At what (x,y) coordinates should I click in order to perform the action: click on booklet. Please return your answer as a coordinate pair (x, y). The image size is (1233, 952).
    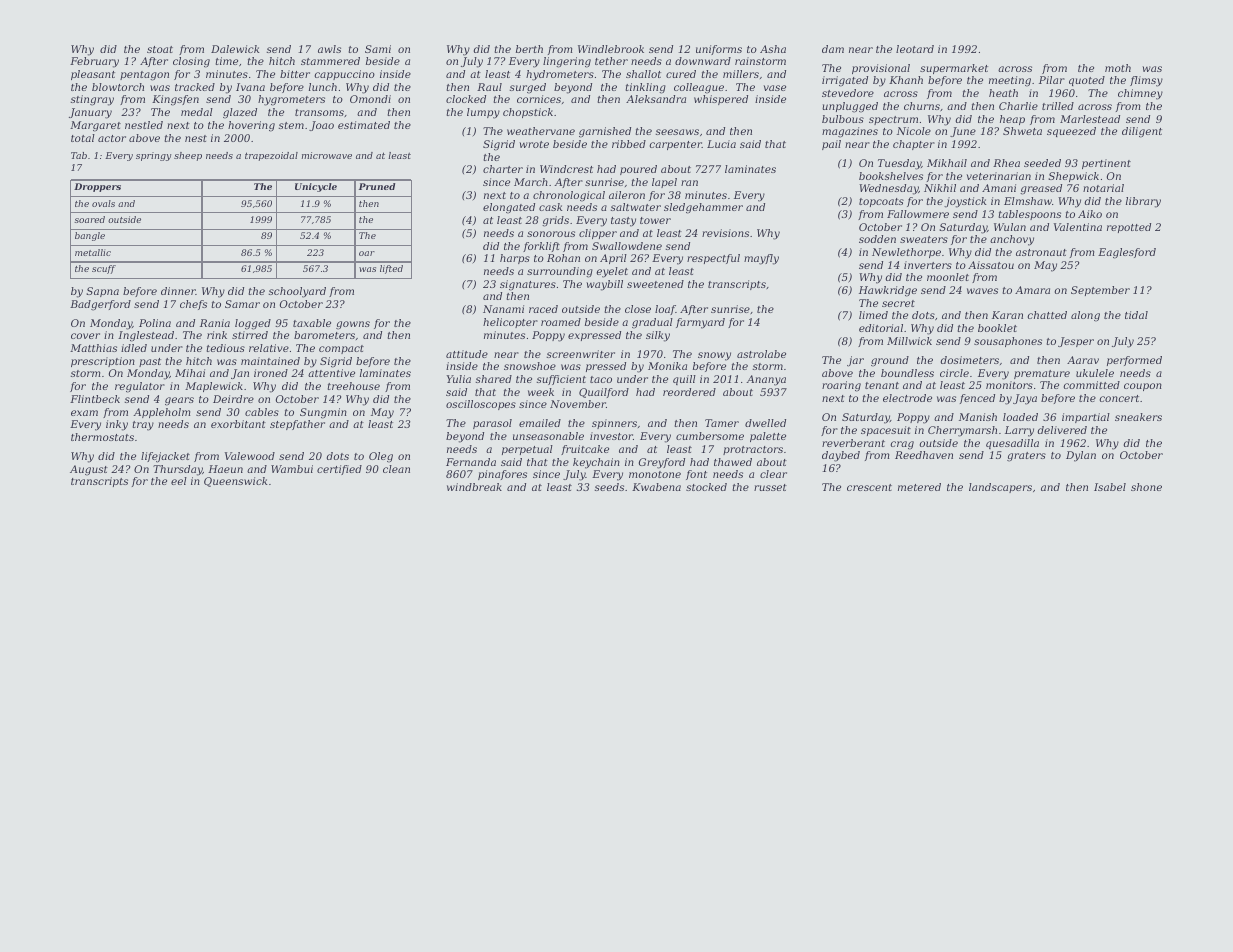
    Looking at the image, I should click on (997, 328).
